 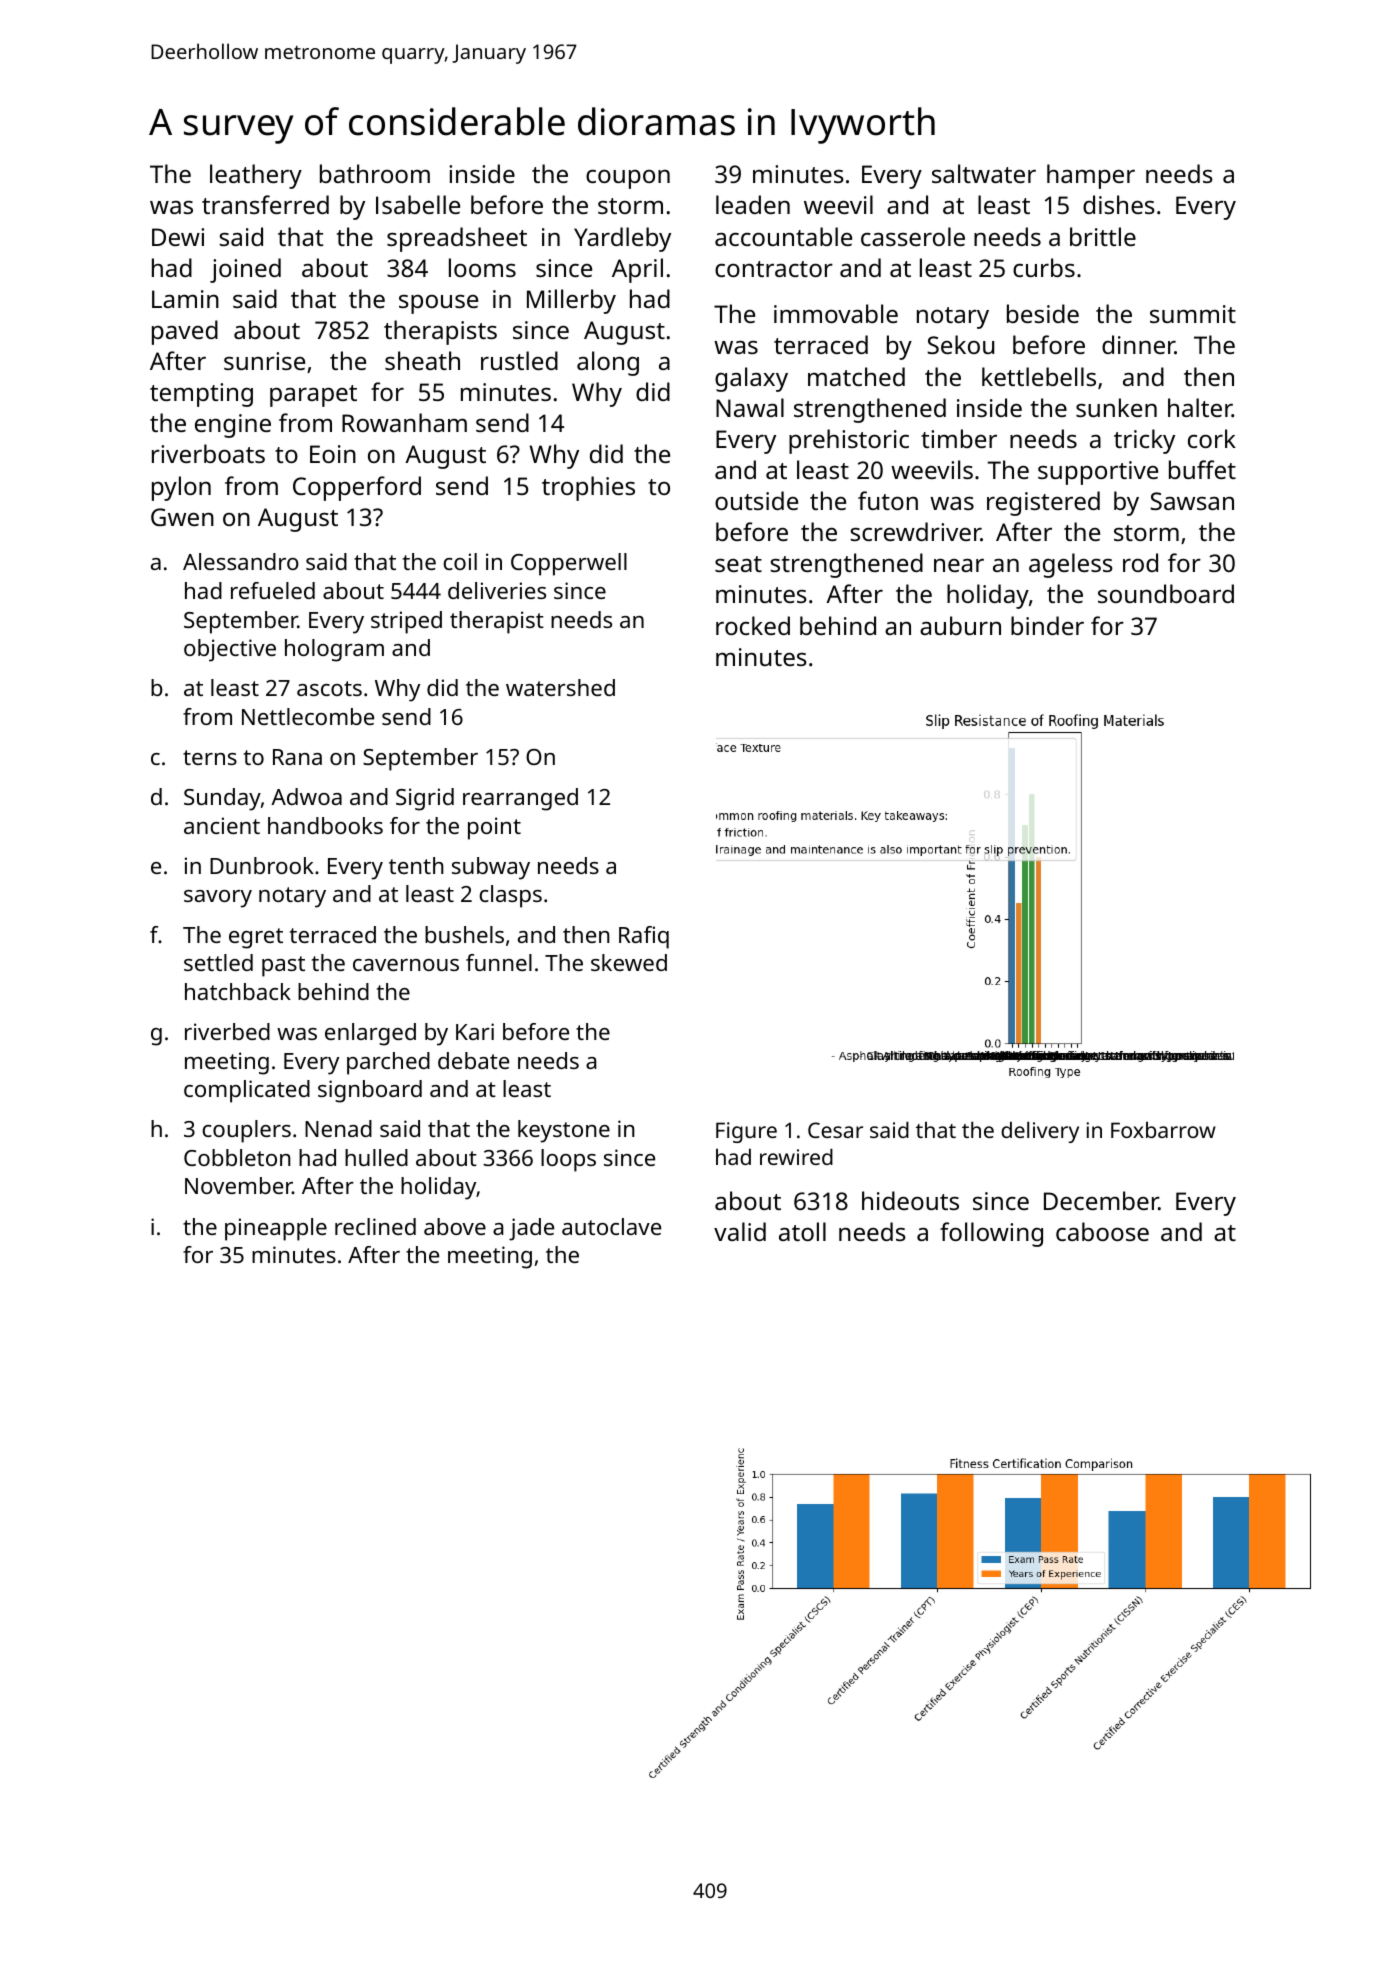 What do you see at coordinates (1163, 1130) in the screenshot?
I see `Foxbarrow` at bounding box center [1163, 1130].
